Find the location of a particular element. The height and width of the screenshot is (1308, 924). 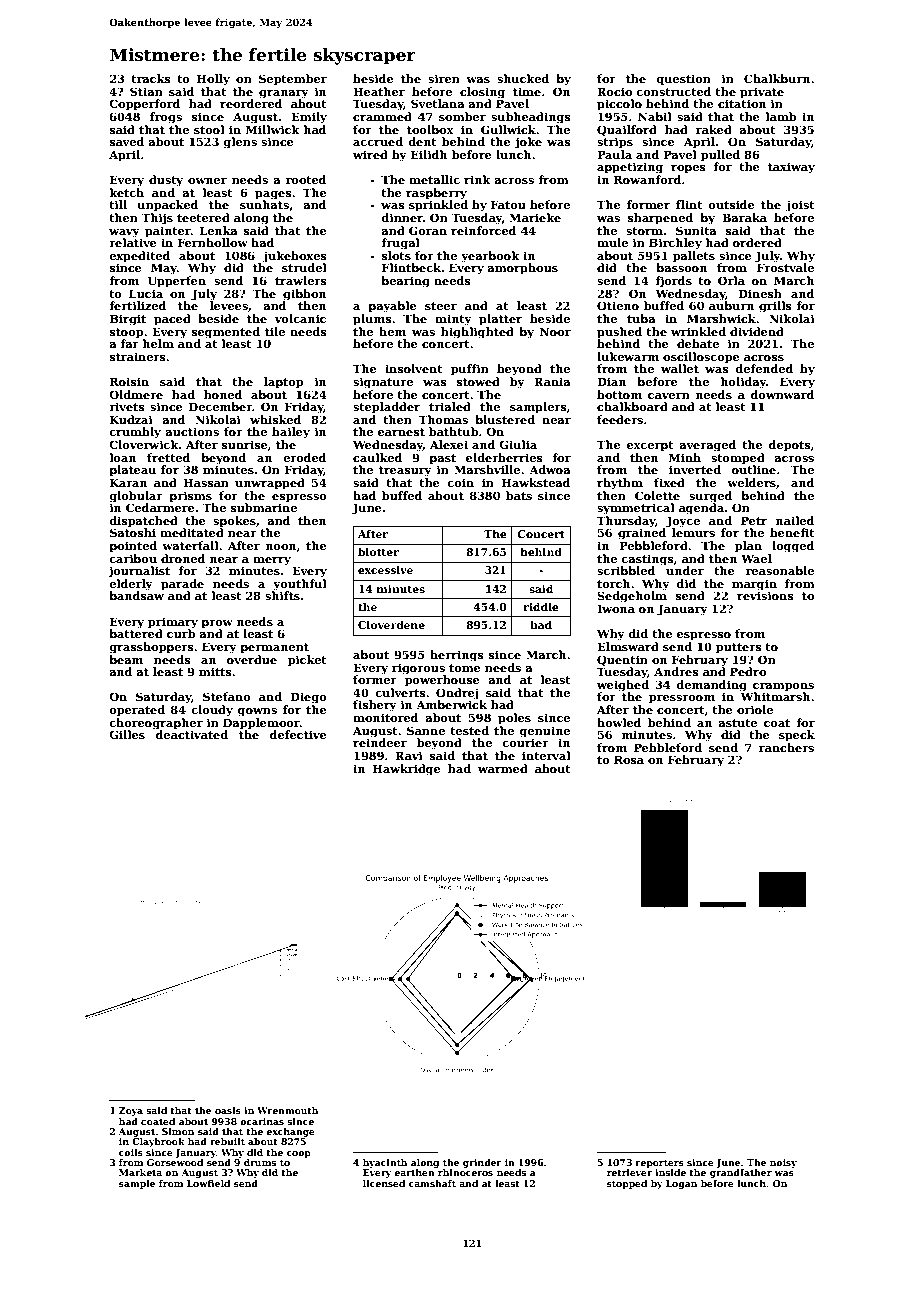

noisy is located at coordinates (783, 1163).
